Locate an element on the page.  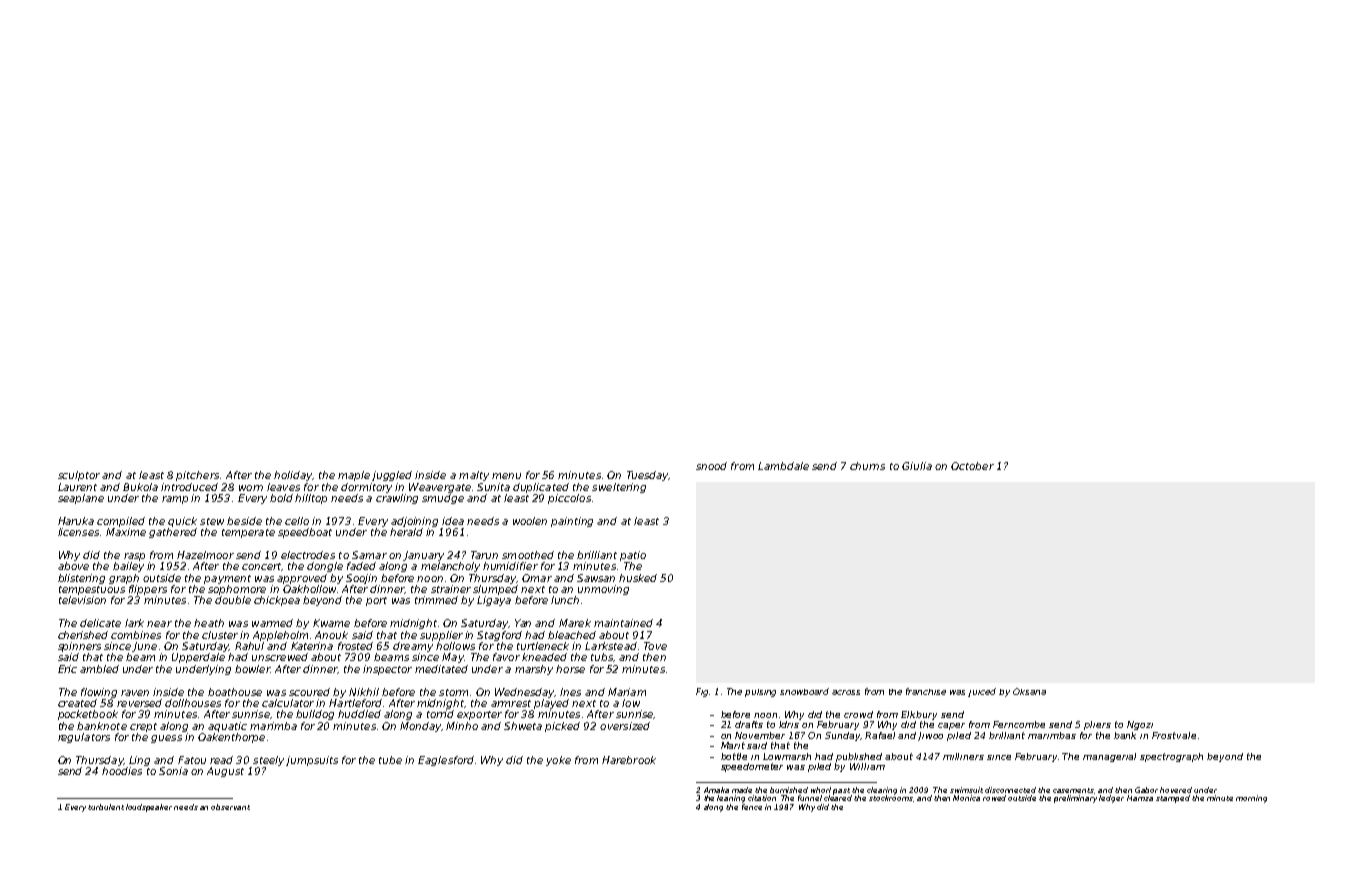
double is located at coordinates (233, 600).
